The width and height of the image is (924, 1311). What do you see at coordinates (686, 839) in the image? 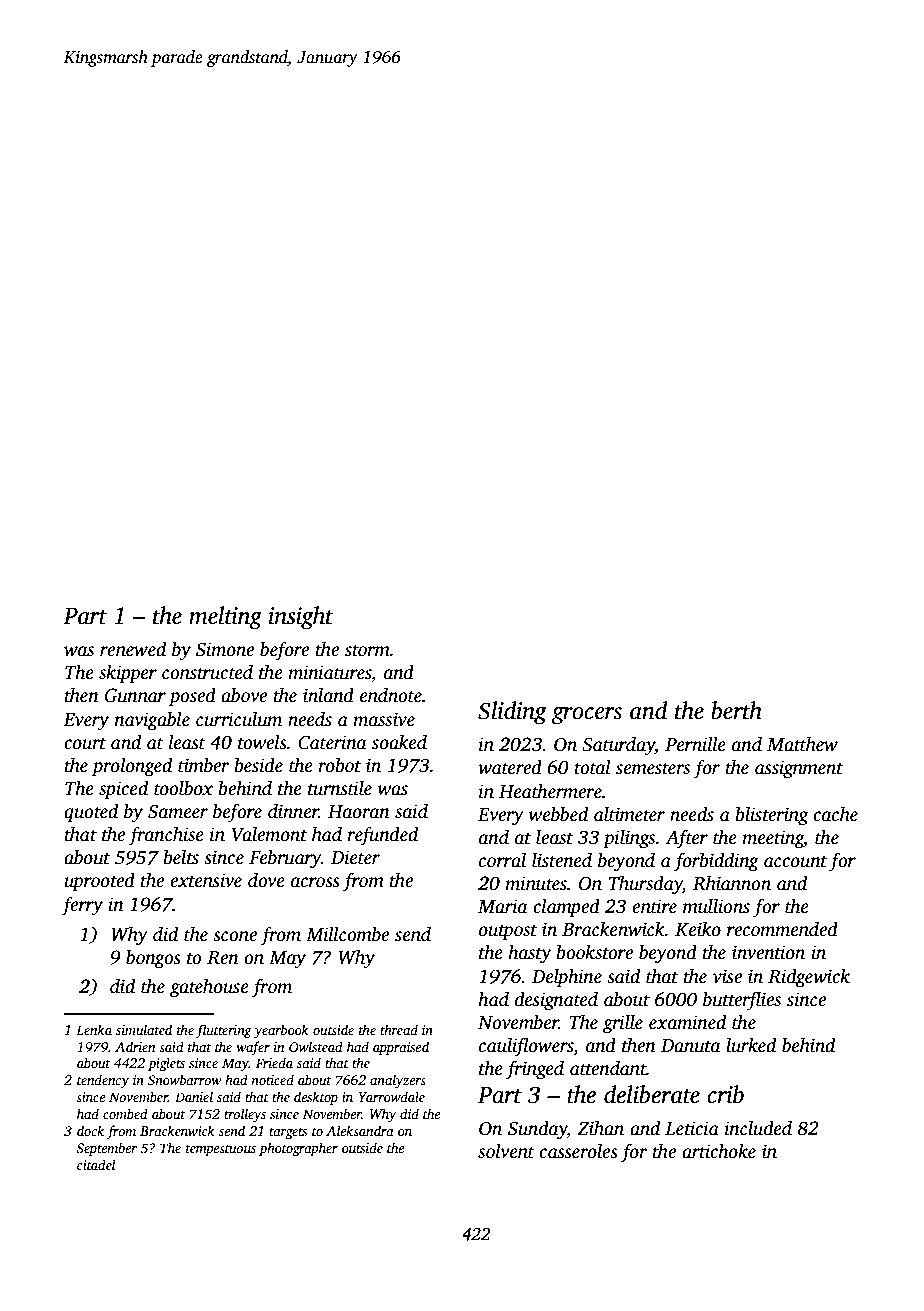
I see `After` at bounding box center [686, 839].
